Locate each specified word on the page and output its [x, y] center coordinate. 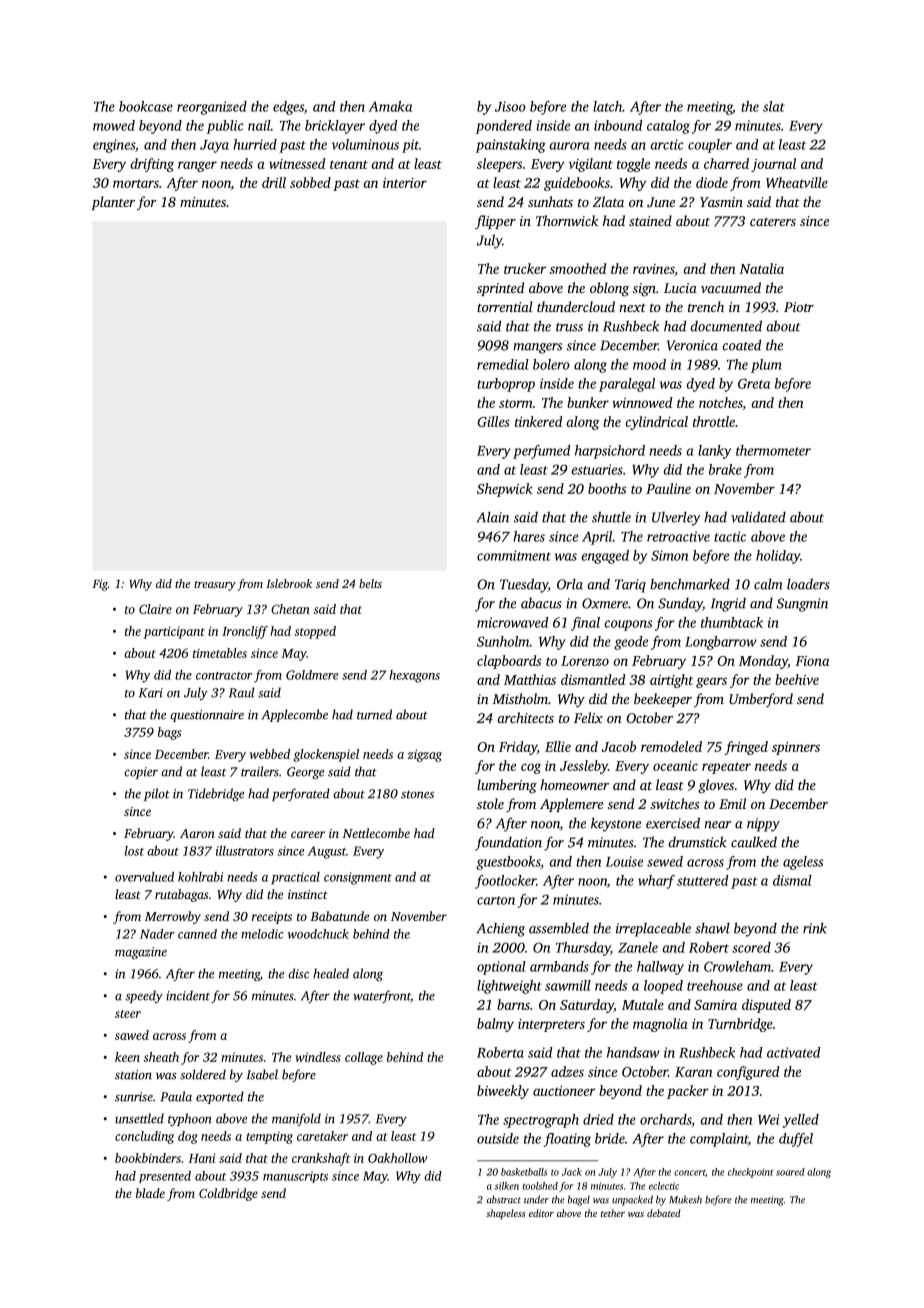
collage [364, 1058]
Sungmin [802, 605]
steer [128, 1014]
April [597, 538]
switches [675, 803]
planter [113, 203]
